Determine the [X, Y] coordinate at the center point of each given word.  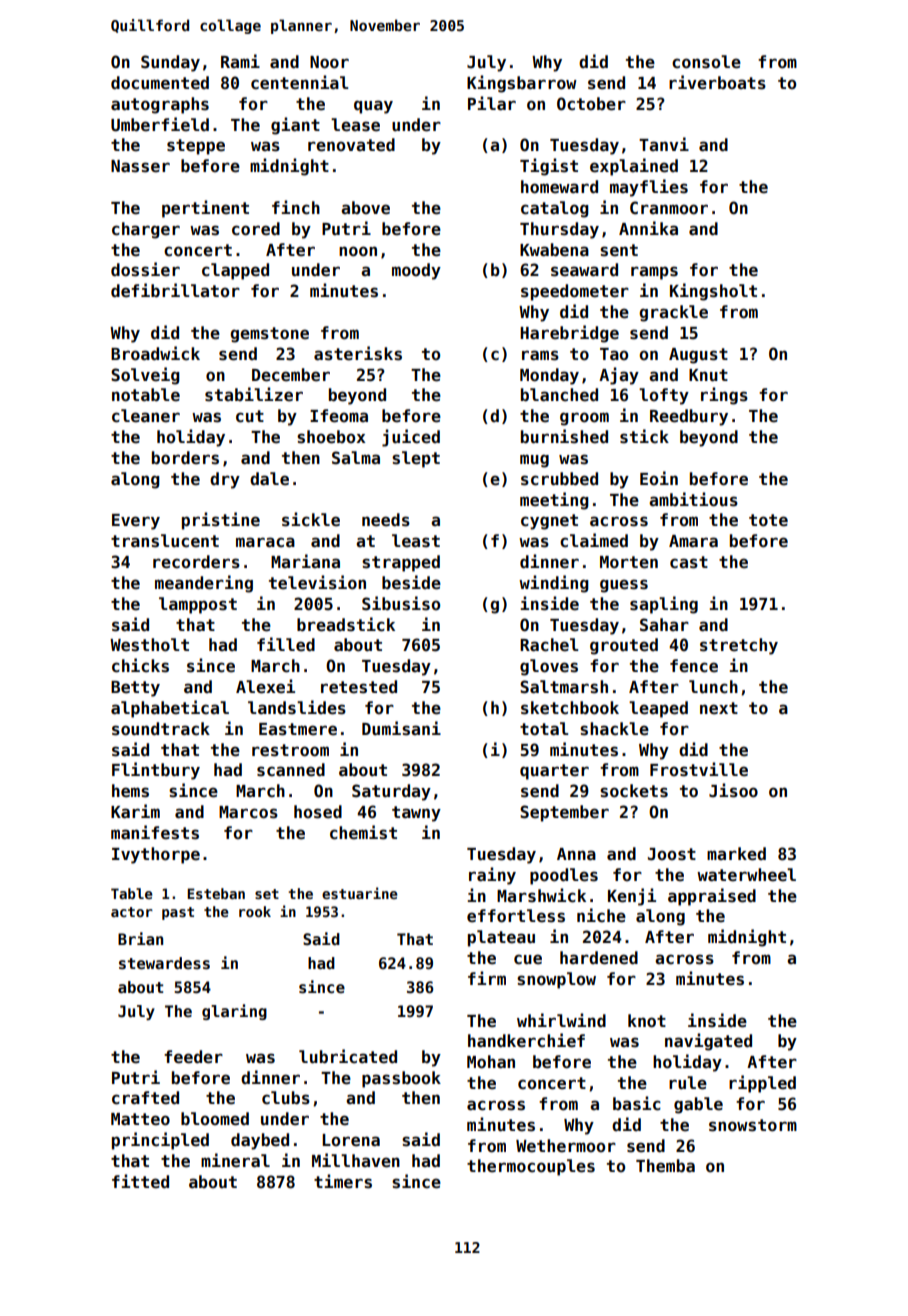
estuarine [360, 893]
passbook [401, 1079]
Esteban [216, 893]
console [706, 62]
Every [136, 522]
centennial [300, 82]
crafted [145, 1098]
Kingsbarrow [522, 84]
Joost [672, 854]
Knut [708, 375]
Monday [549, 376]
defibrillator [175, 290]
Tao [614, 354]
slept [416, 459]
